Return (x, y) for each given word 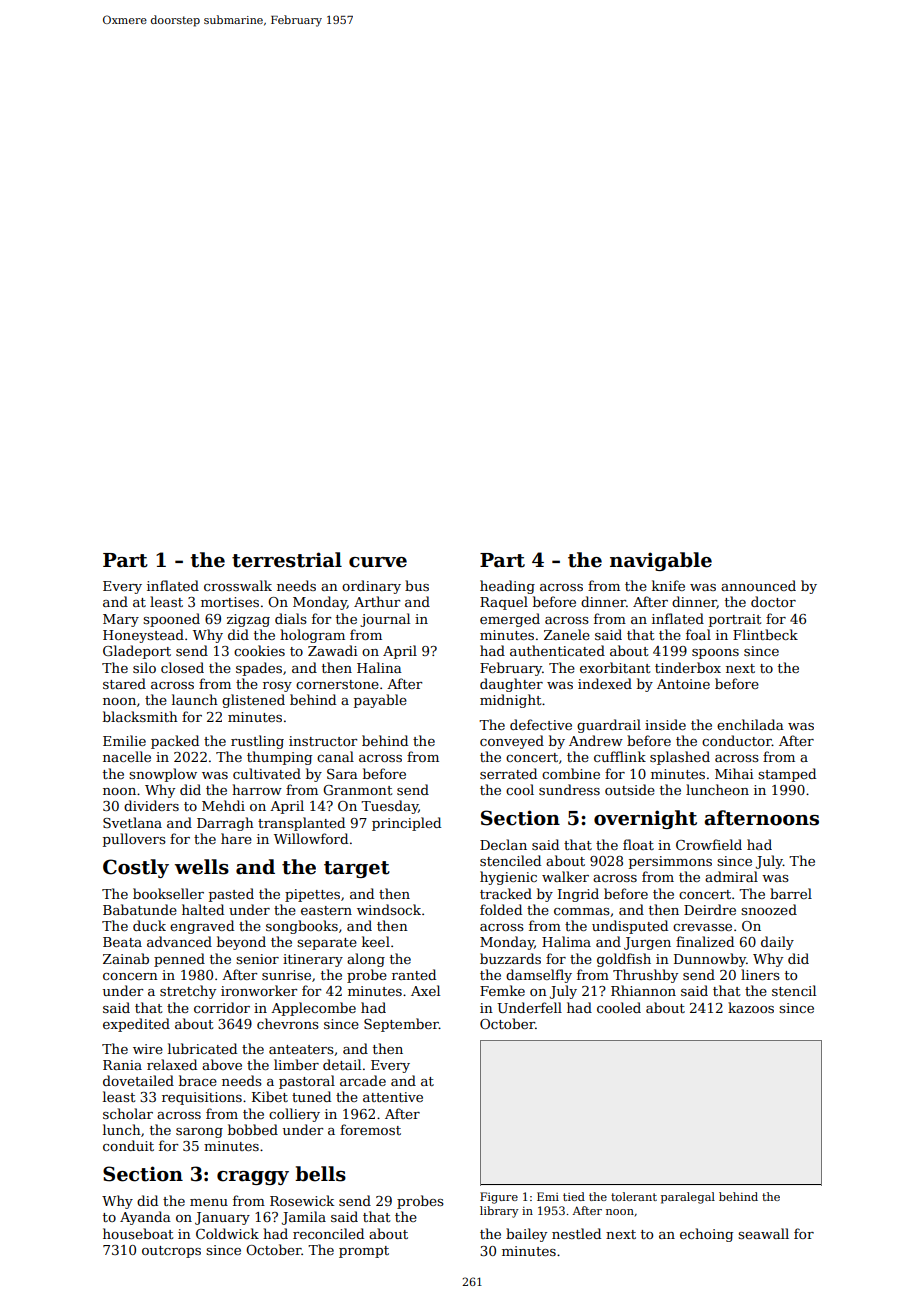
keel (376, 941)
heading (507, 587)
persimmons (670, 862)
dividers (151, 805)
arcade (363, 1080)
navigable (661, 561)
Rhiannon (643, 990)
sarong (199, 1133)
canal (335, 756)
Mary (121, 620)
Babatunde (140, 909)
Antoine (683, 684)
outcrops (171, 1252)
